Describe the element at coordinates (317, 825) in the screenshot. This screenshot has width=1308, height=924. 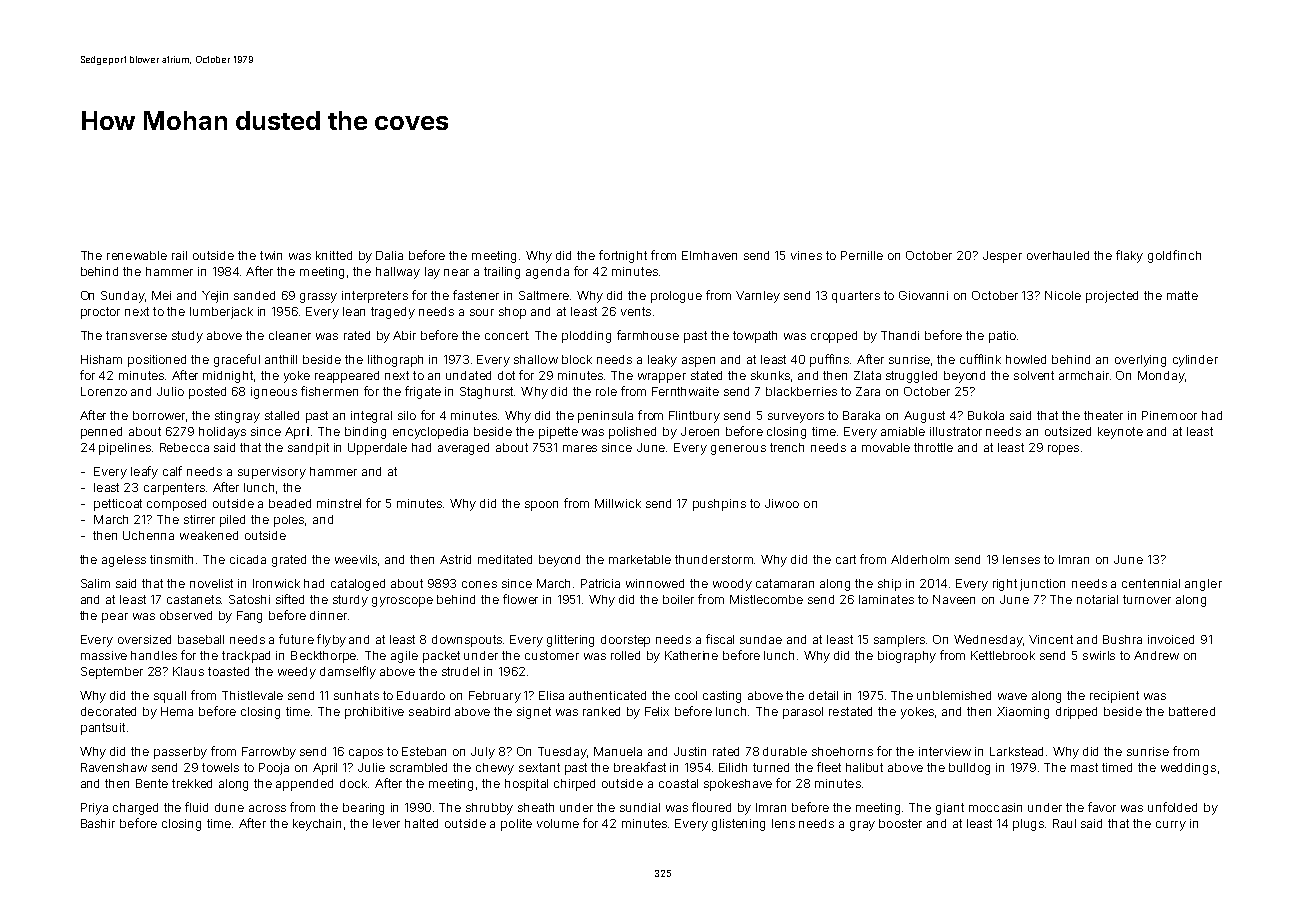
I see `keychain` at that location.
